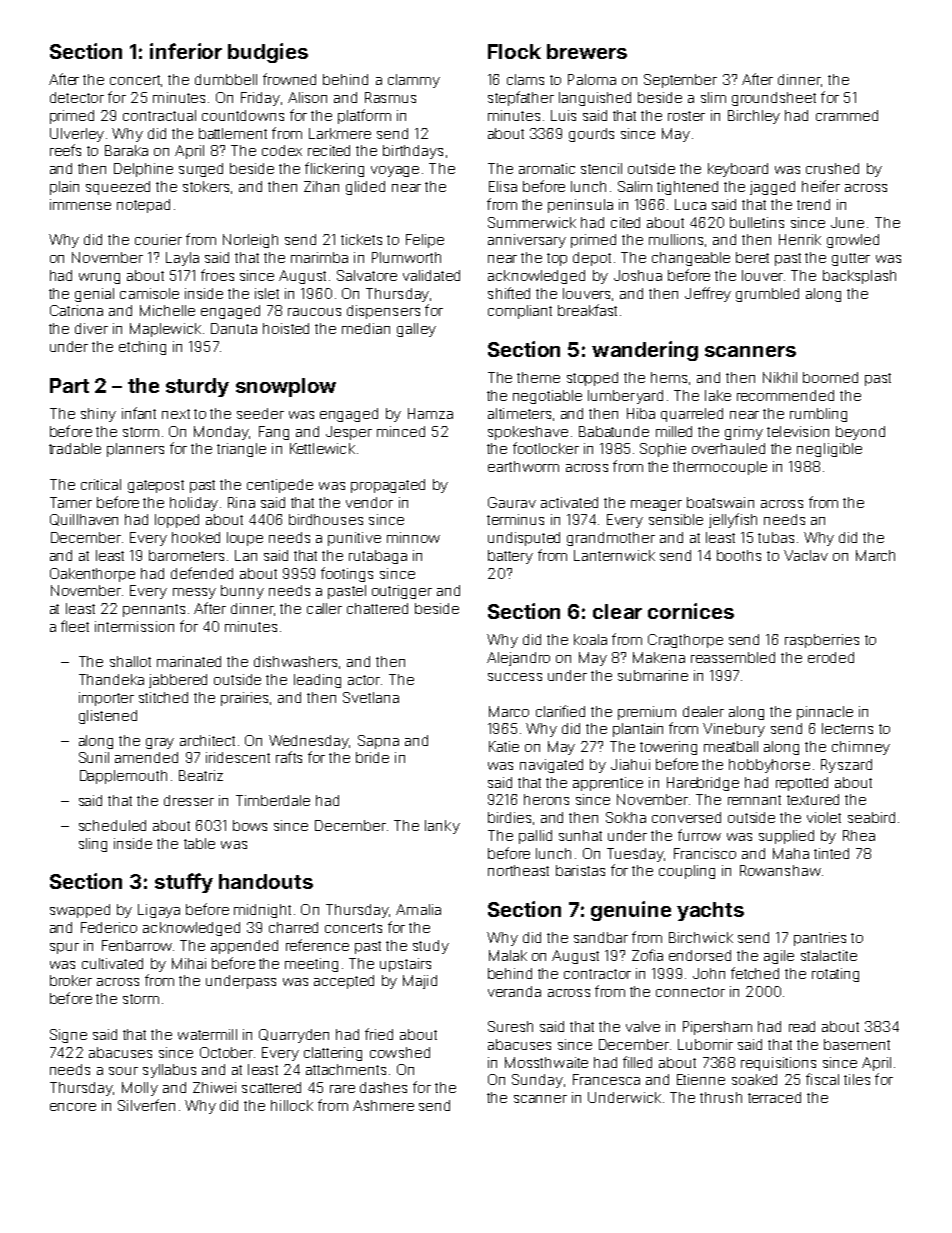 The image size is (952, 1233). Describe the element at coordinates (186, 51) in the document. I see `inferior` at that location.
